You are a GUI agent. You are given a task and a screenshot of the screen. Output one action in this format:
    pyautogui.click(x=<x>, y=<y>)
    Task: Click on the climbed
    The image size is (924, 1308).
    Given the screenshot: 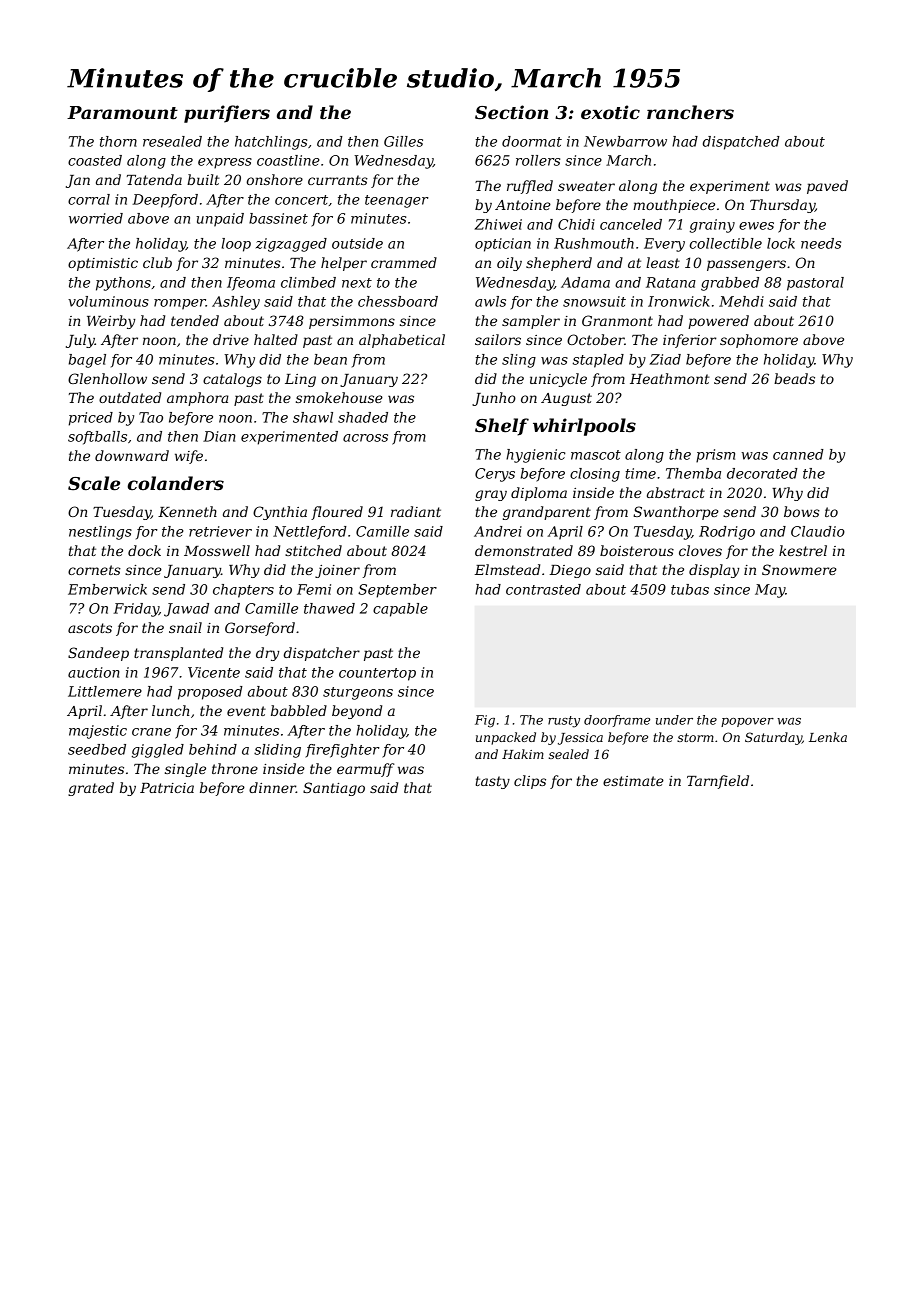 What is the action you would take?
    pyautogui.click(x=308, y=282)
